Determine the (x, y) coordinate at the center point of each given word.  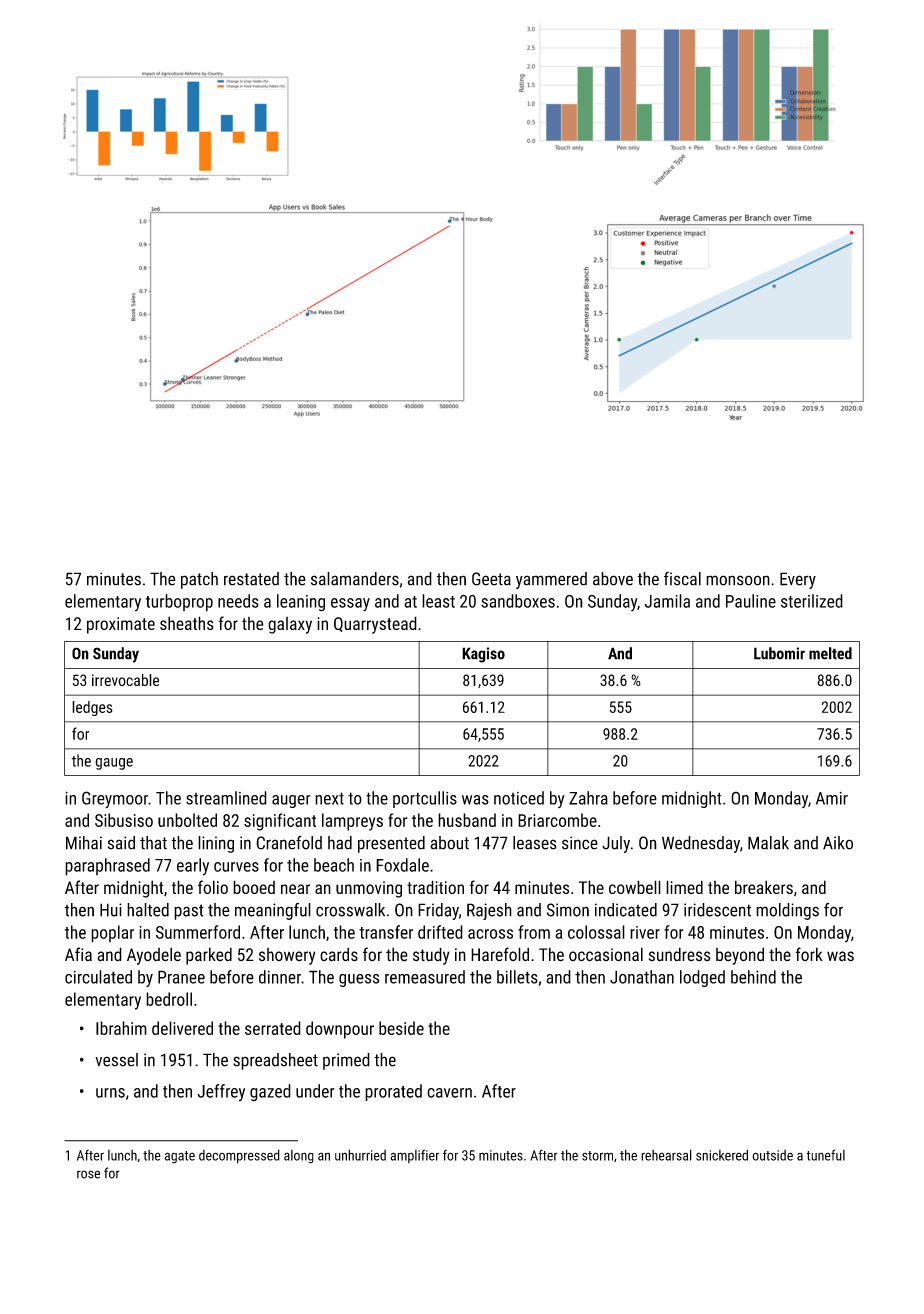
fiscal (682, 579)
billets (517, 977)
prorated (393, 1092)
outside (772, 1155)
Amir (832, 798)
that (153, 843)
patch (199, 580)
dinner (280, 977)
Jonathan (642, 977)
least (438, 601)
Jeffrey (221, 1093)
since (580, 843)
